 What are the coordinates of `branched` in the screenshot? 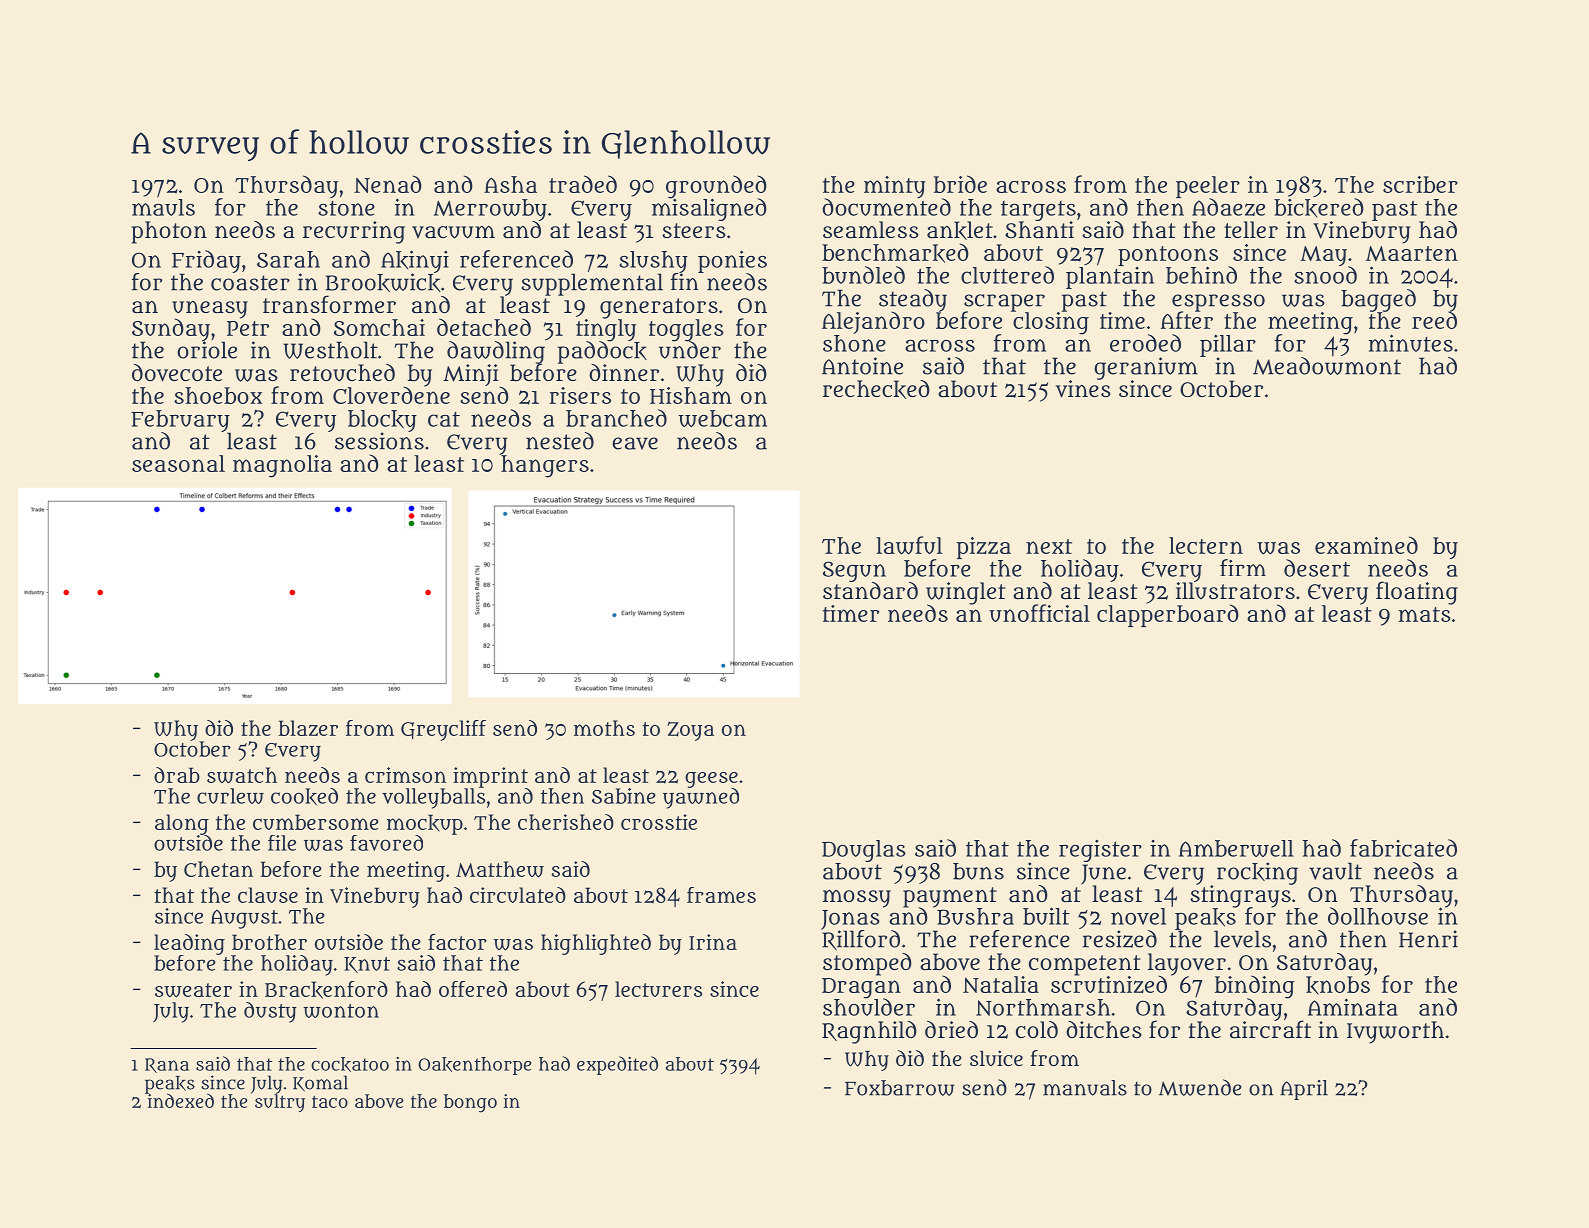 It's located at (616, 418).
